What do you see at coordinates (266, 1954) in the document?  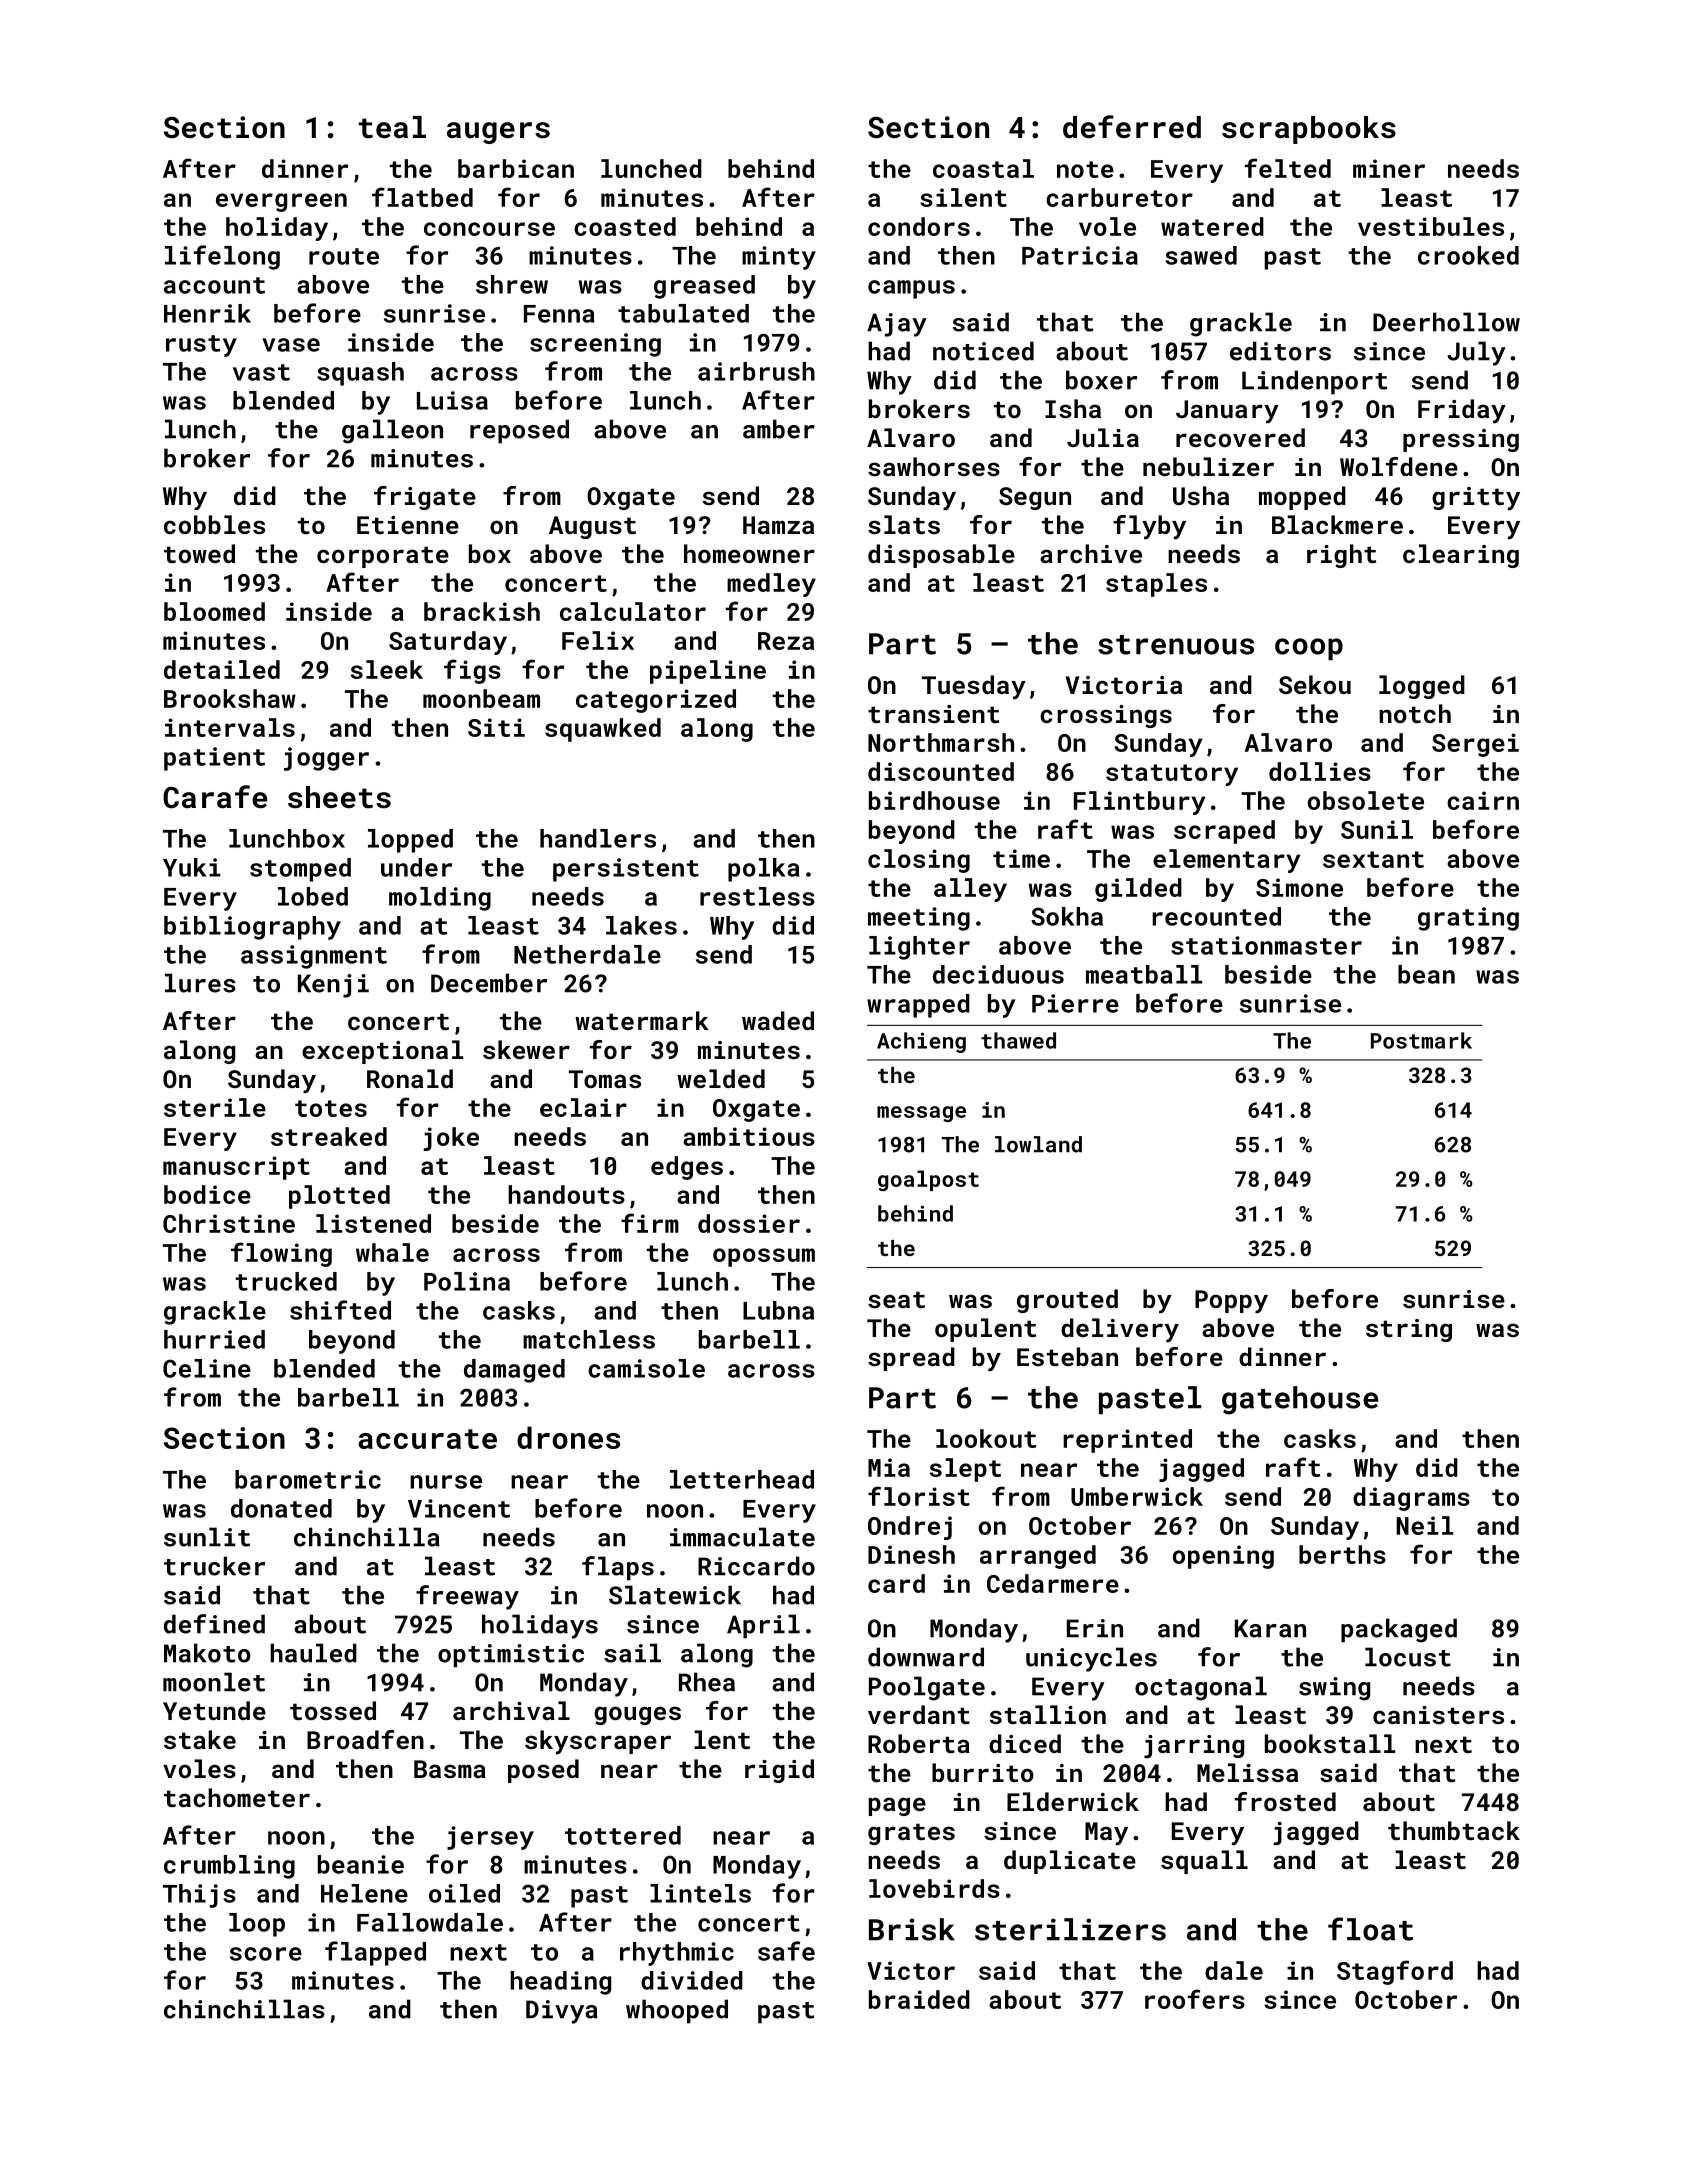 I see `score` at bounding box center [266, 1954].
